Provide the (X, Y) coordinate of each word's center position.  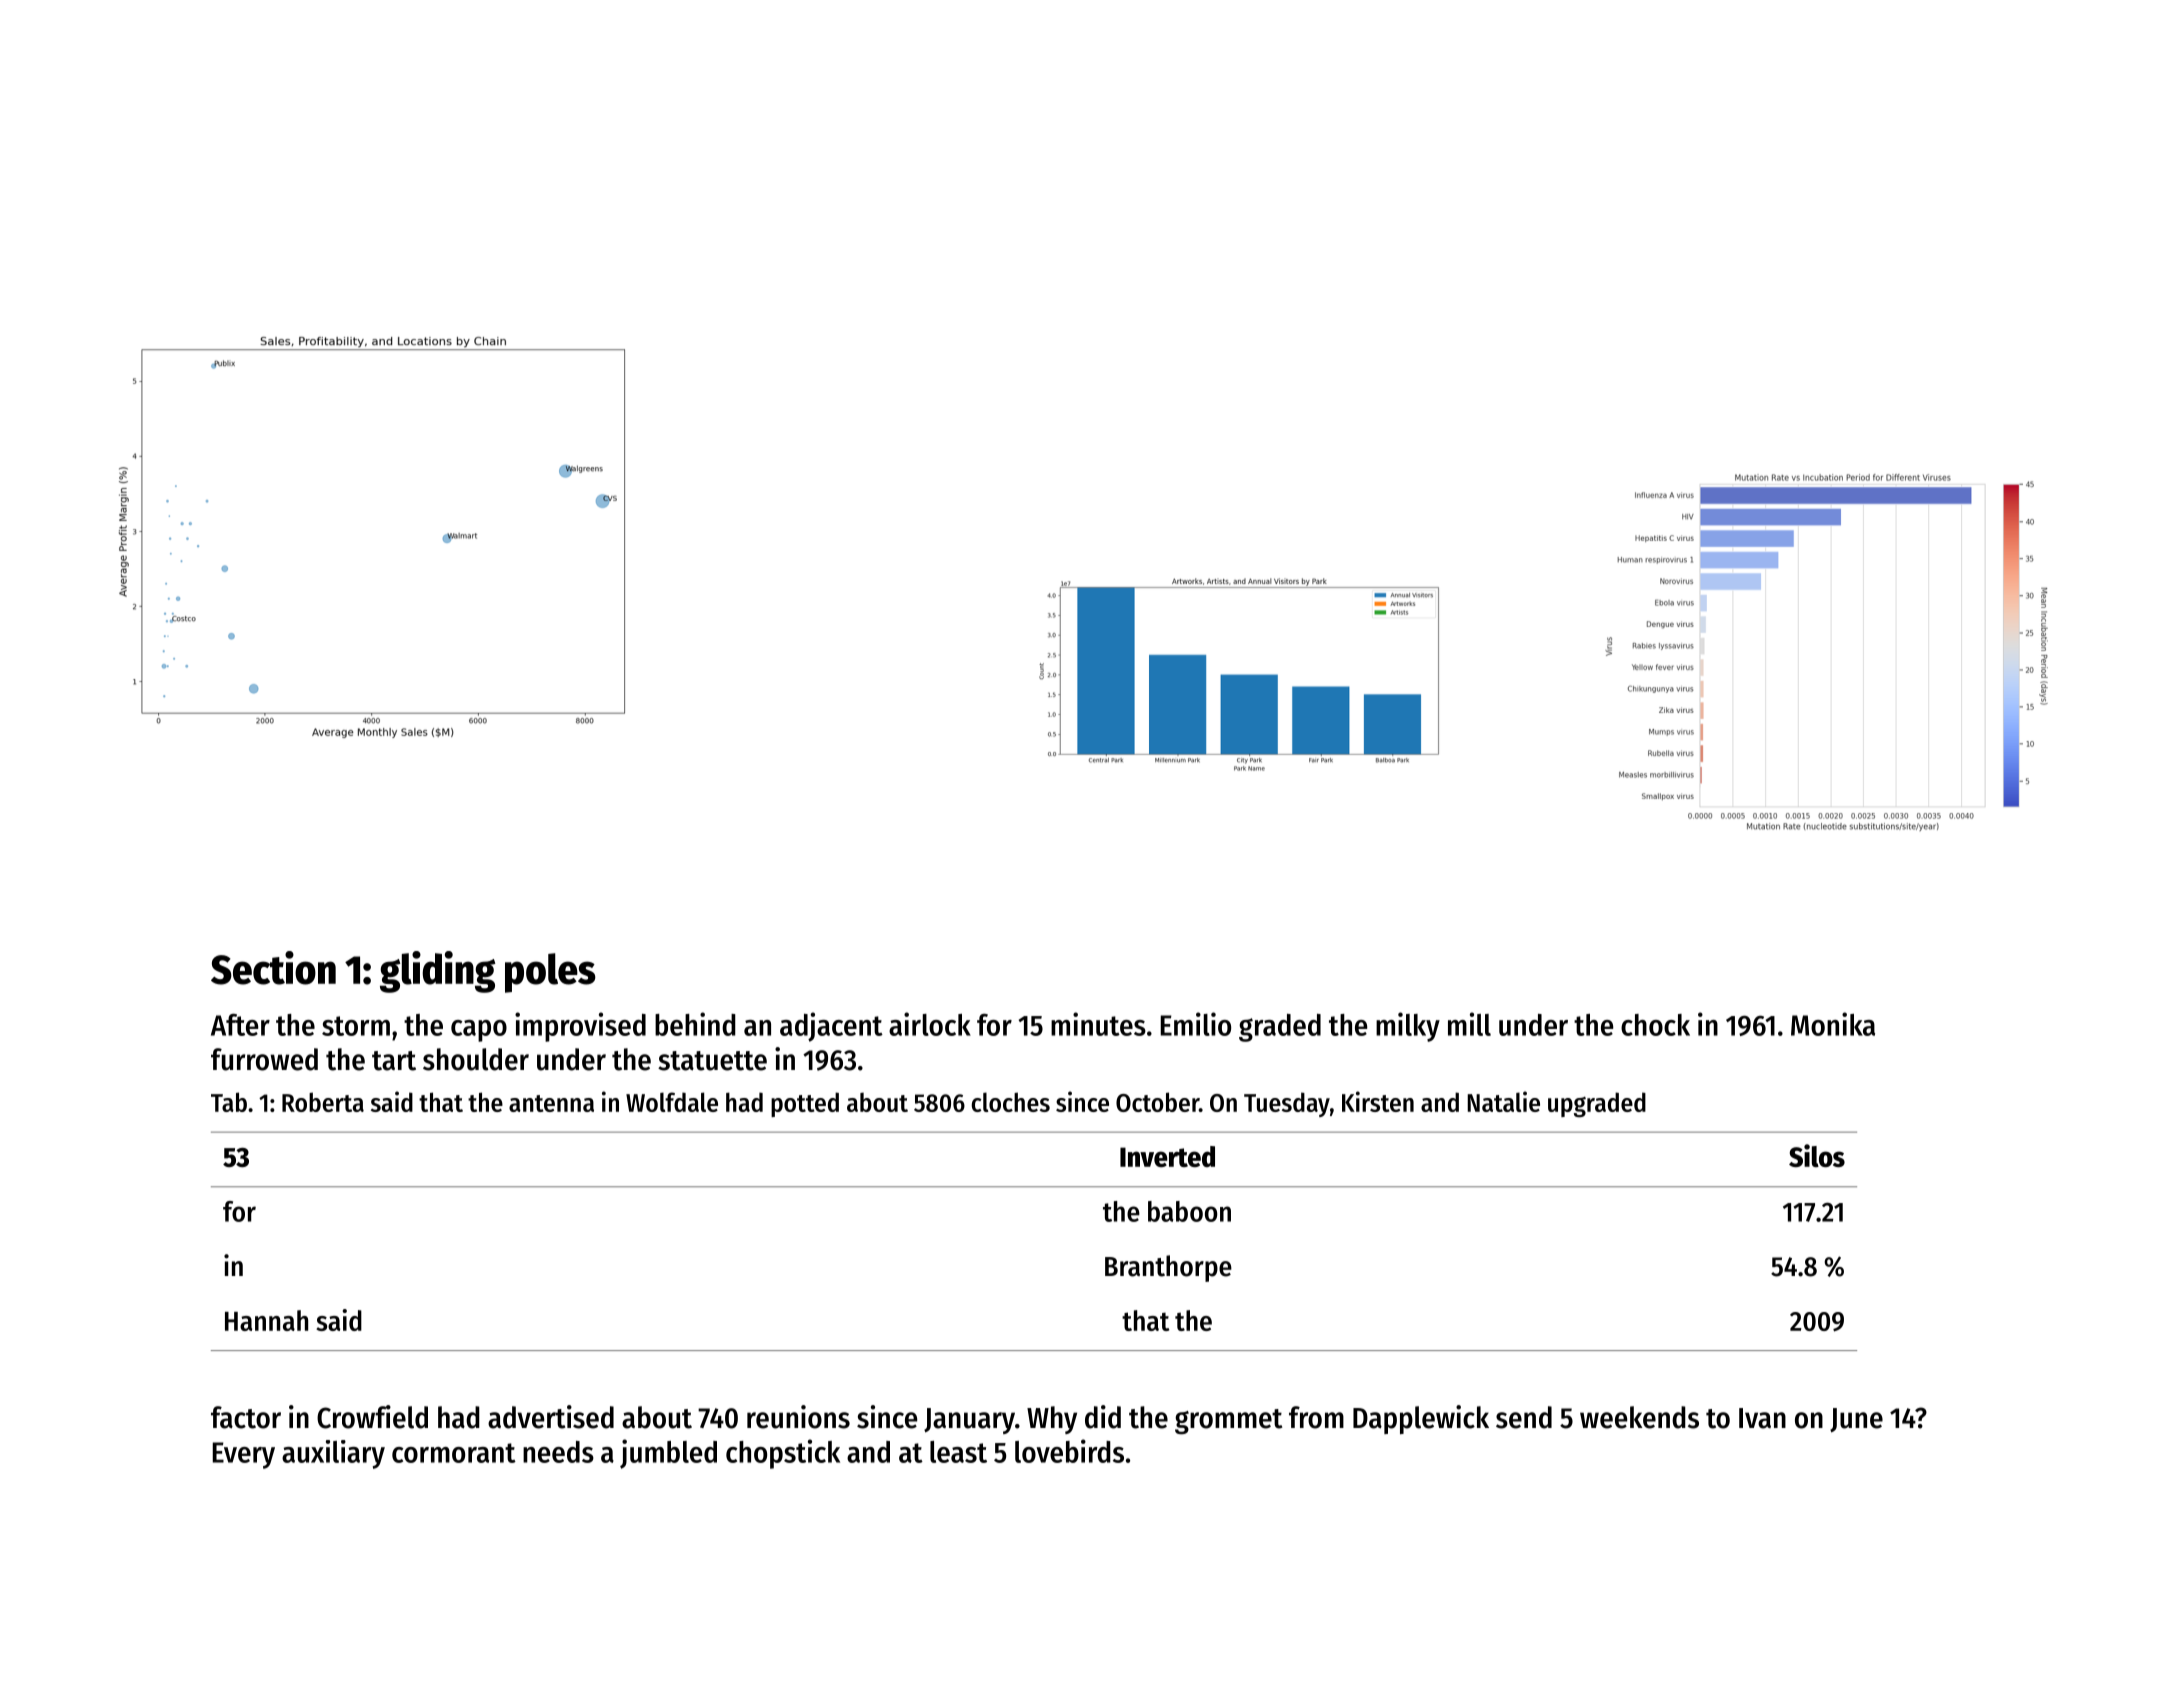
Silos (1817, 1155)
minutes (1098, 1024)
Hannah (266, 1320)
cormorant (454, 1453)
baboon (1189, 1211)
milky (1408, 1027)
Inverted (1167, 1156)
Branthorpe (1168, 1268)
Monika (1833, 1024)
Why (1052, 1420)
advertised (551, 1417)
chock (1655, 1025)
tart (394, 1061)
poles (550, 973)
